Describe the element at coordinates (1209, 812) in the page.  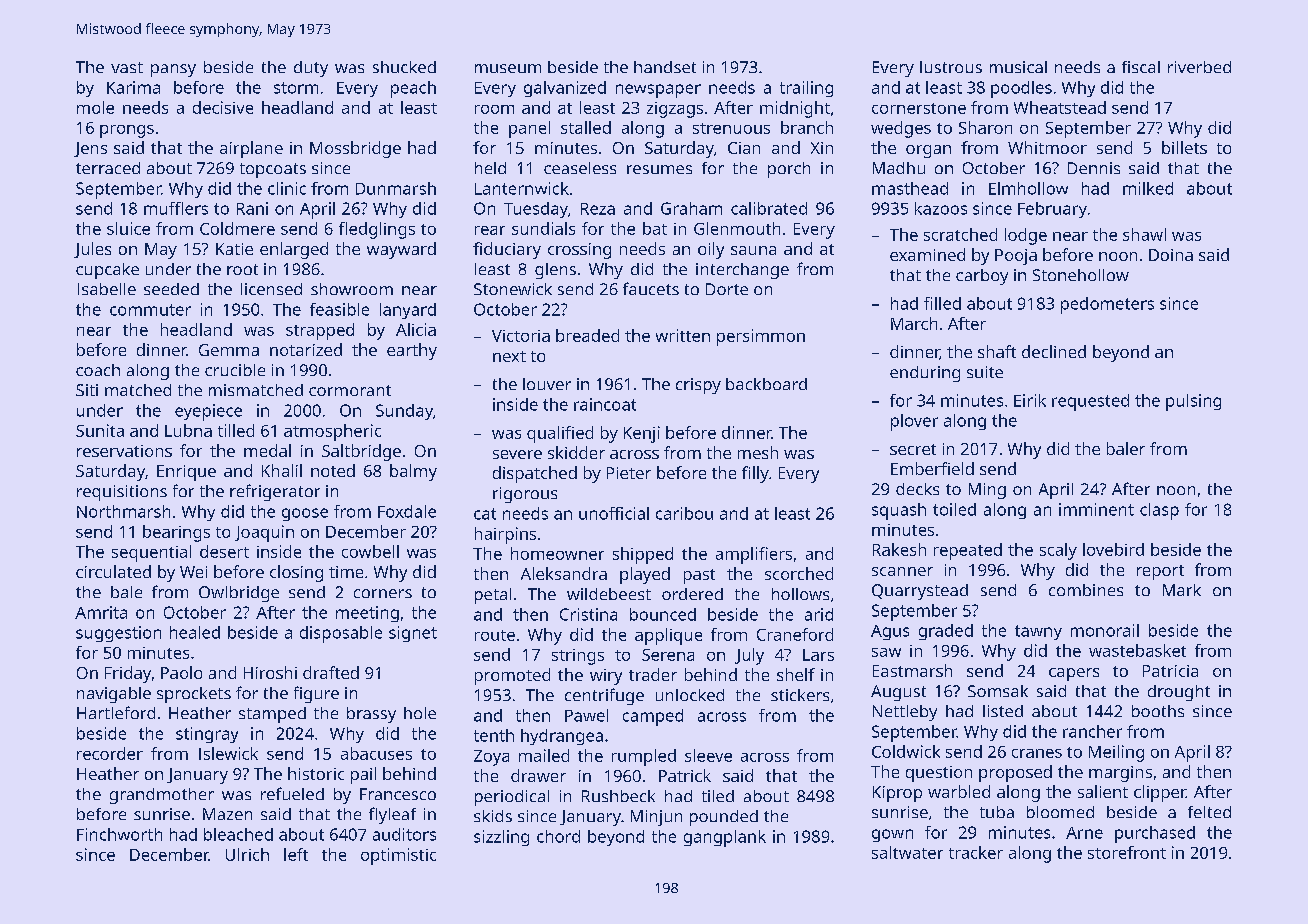
I see `felted` at that location.
